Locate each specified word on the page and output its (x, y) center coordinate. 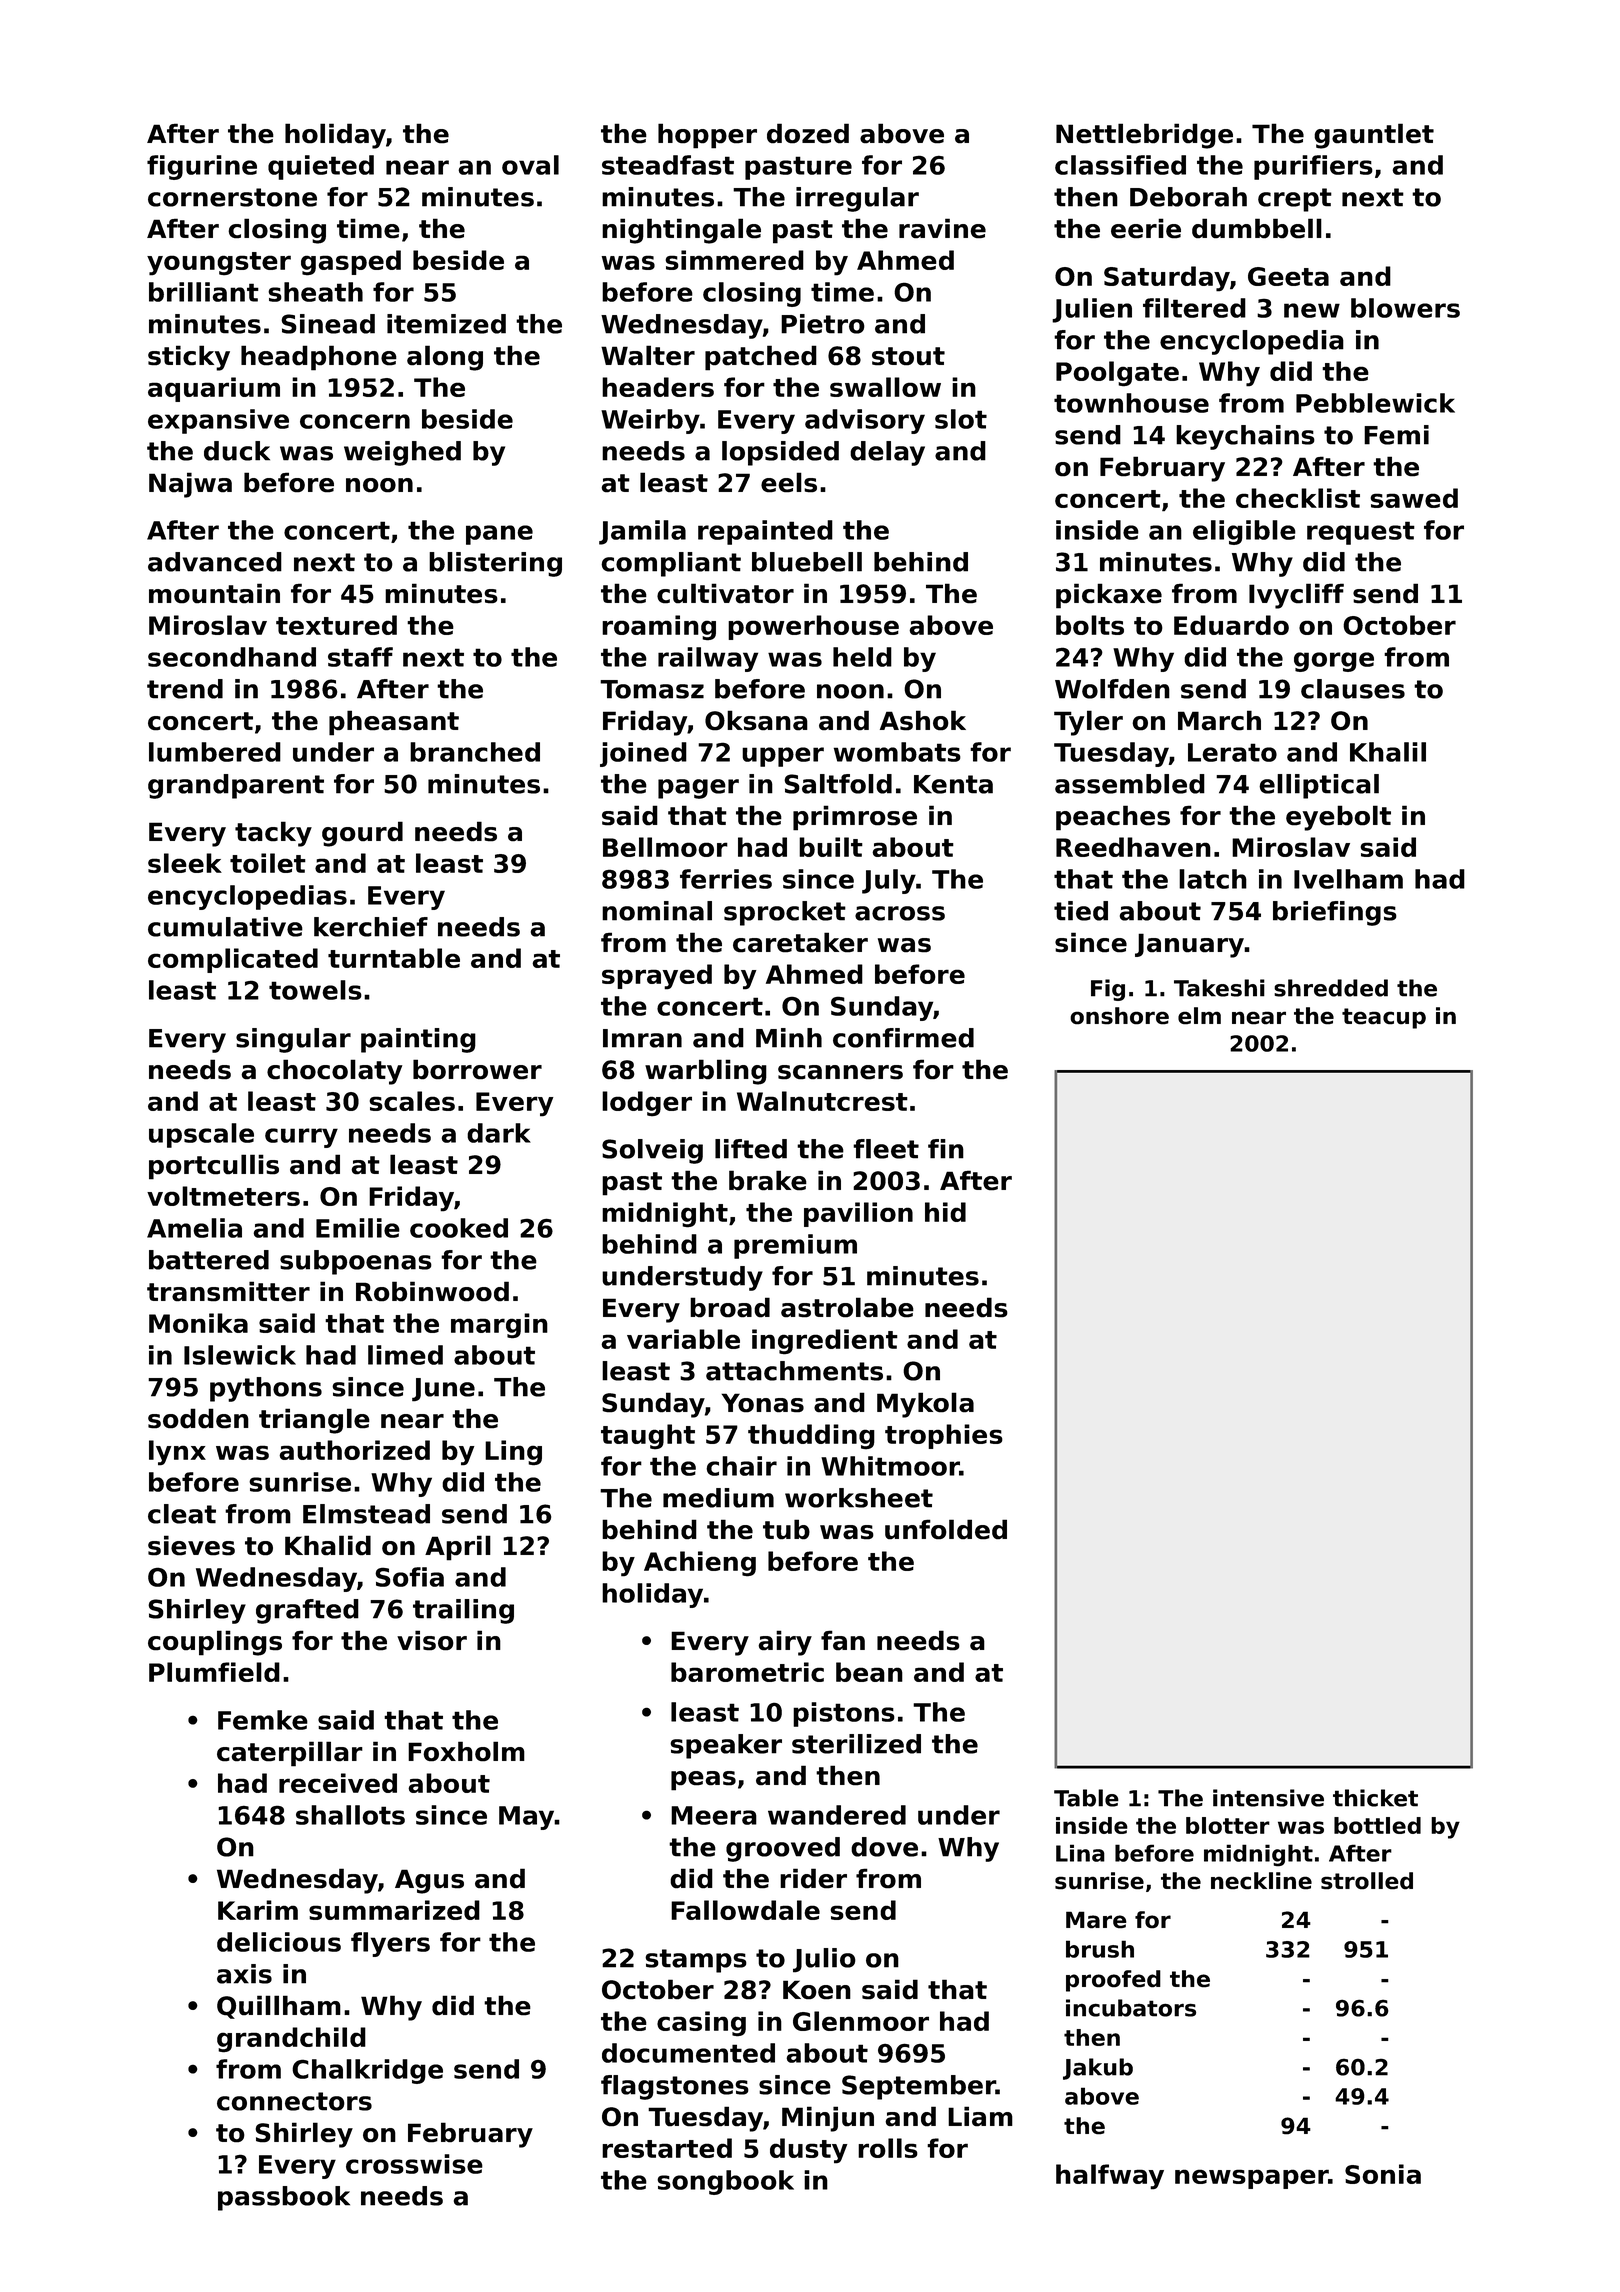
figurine (202, 167)
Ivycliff (1296, 596)
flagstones (675, 2087)
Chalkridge (367, 2071)
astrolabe (847, 1307)
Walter (648, 355)
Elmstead (366, 1514)
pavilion (858, 1214)
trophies (944, 1436)
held (862, 657)
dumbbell (1257, 228)
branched (475, 752)
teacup (1384, 1018)
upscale (201, 1135)
